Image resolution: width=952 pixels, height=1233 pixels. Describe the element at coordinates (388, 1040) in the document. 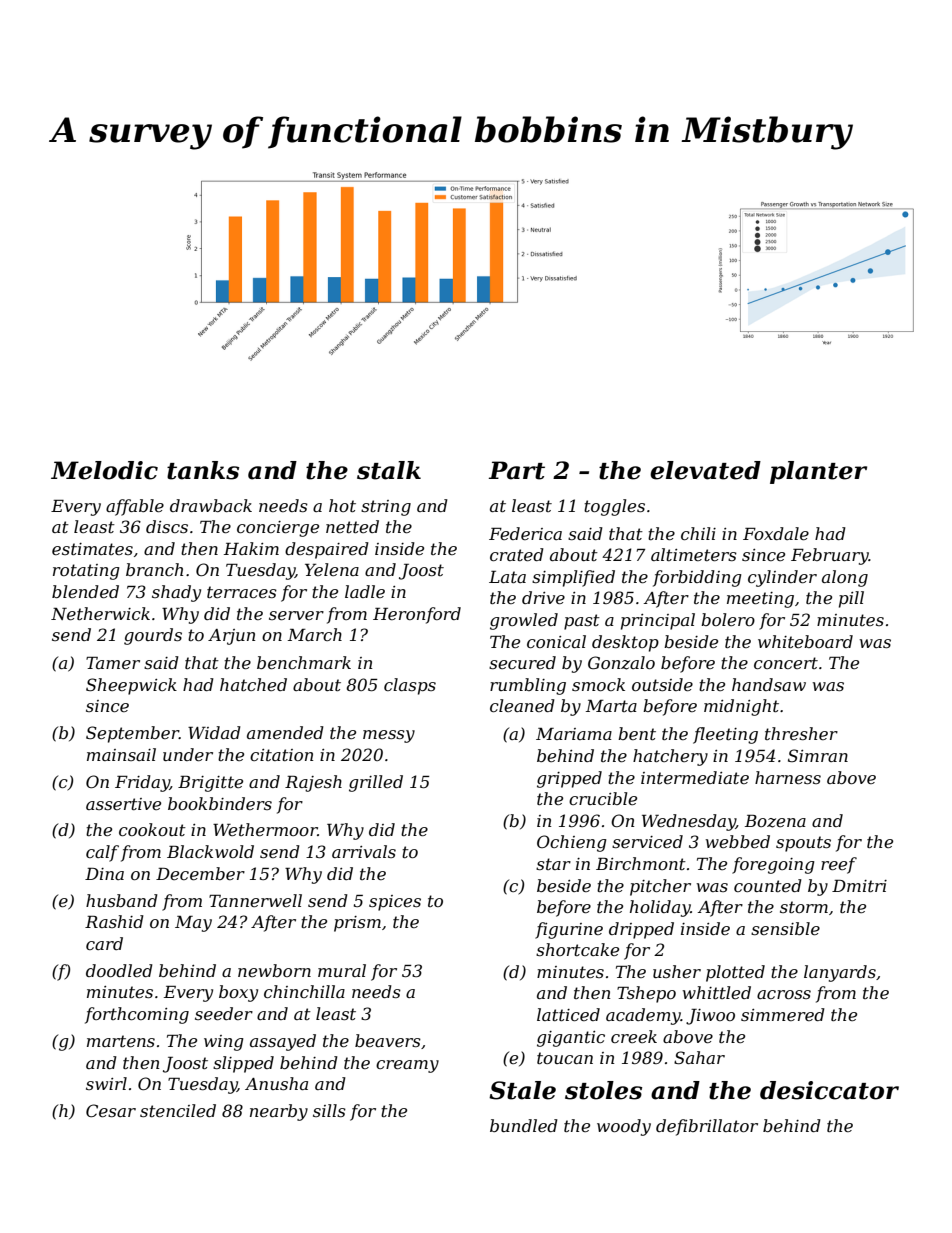

I see `beavers` at that location.
